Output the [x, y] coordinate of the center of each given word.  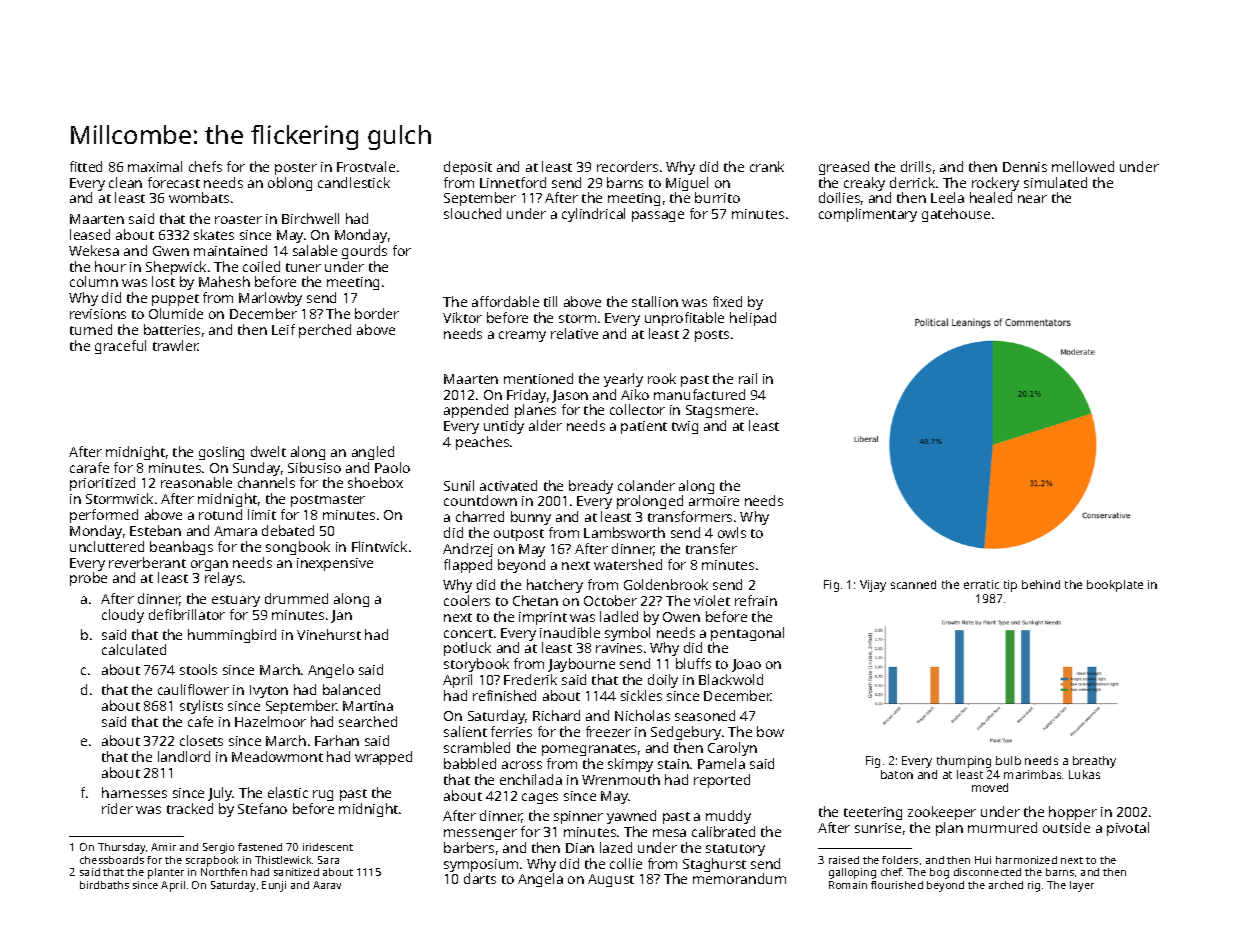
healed [991, 197]
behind [1041, 584]
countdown [480, 500]
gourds [364, 252]
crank [767, 166]
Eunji [274, 886]
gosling [221, 453]
